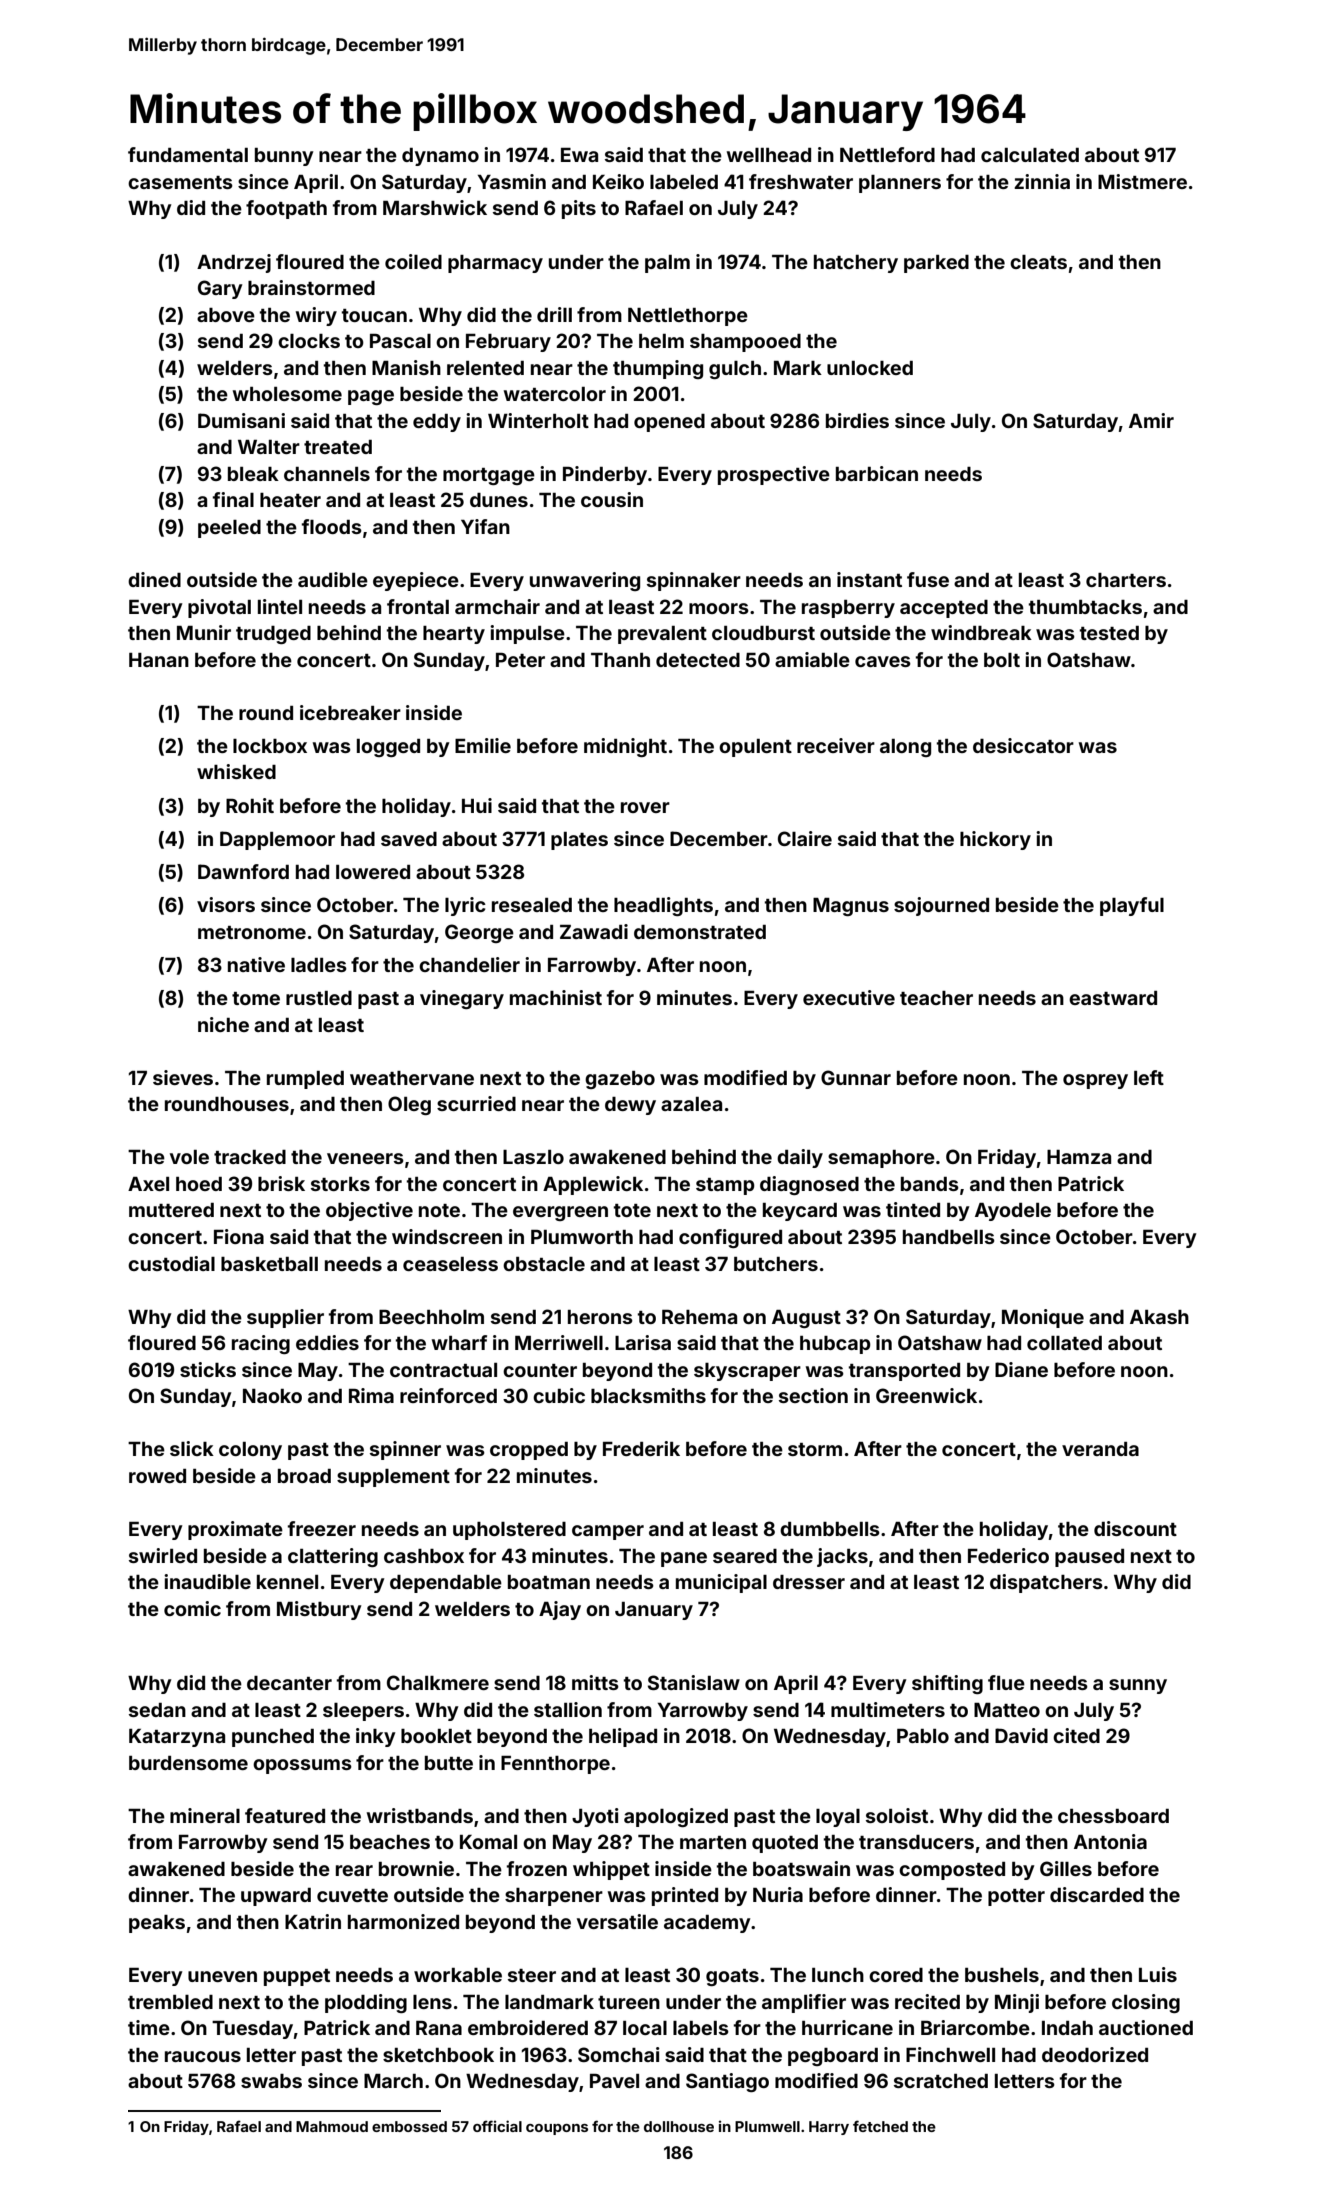 This screenshot has height=2186, width=1327. Describe the element at coordinates (1095, 1081) in the screenshot. I see `osprey` at that location.
